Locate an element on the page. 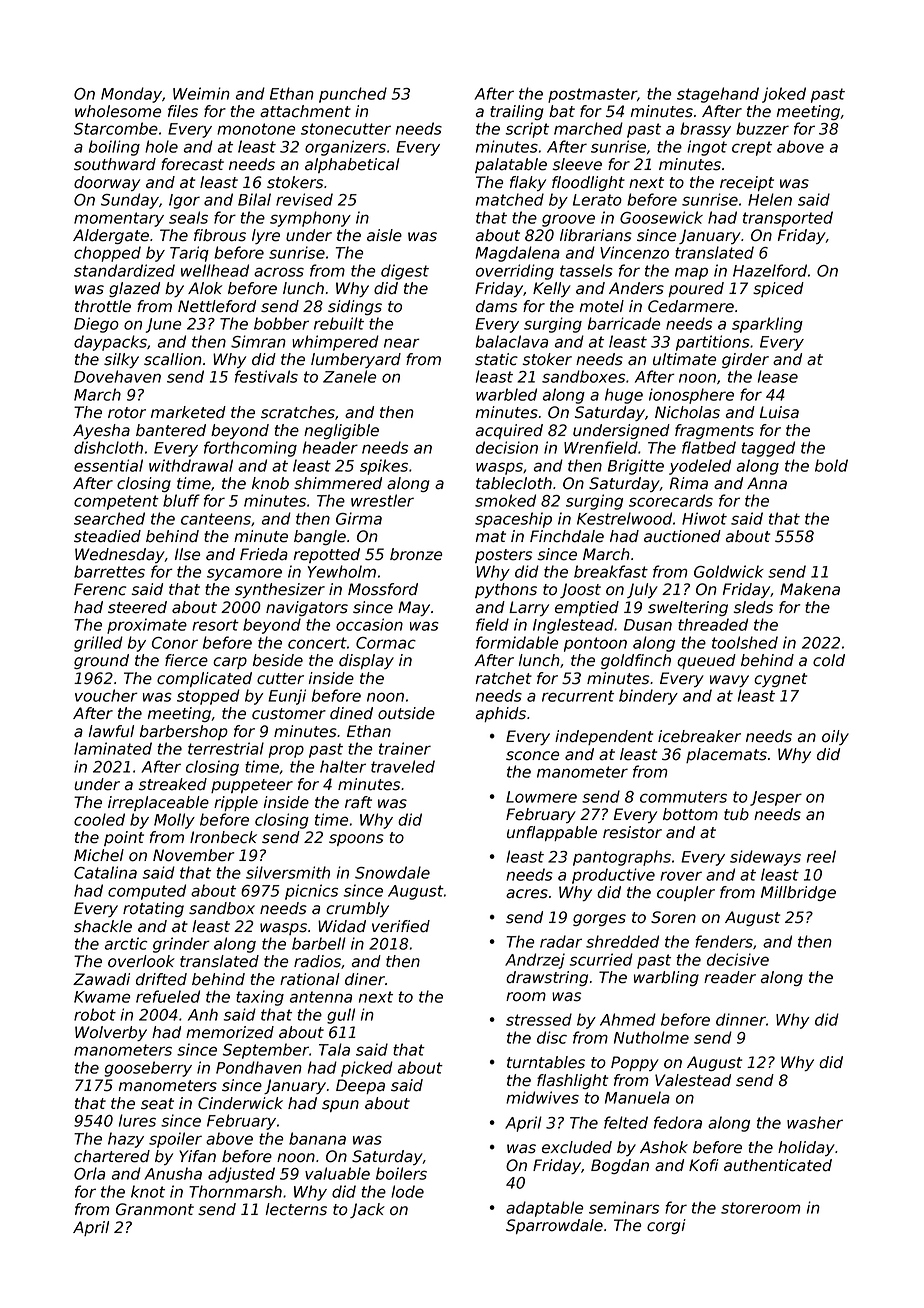 Image resolution: width=924 pixels, height=1308 pixels. goldfinch is located at coordinates (636, 661).
